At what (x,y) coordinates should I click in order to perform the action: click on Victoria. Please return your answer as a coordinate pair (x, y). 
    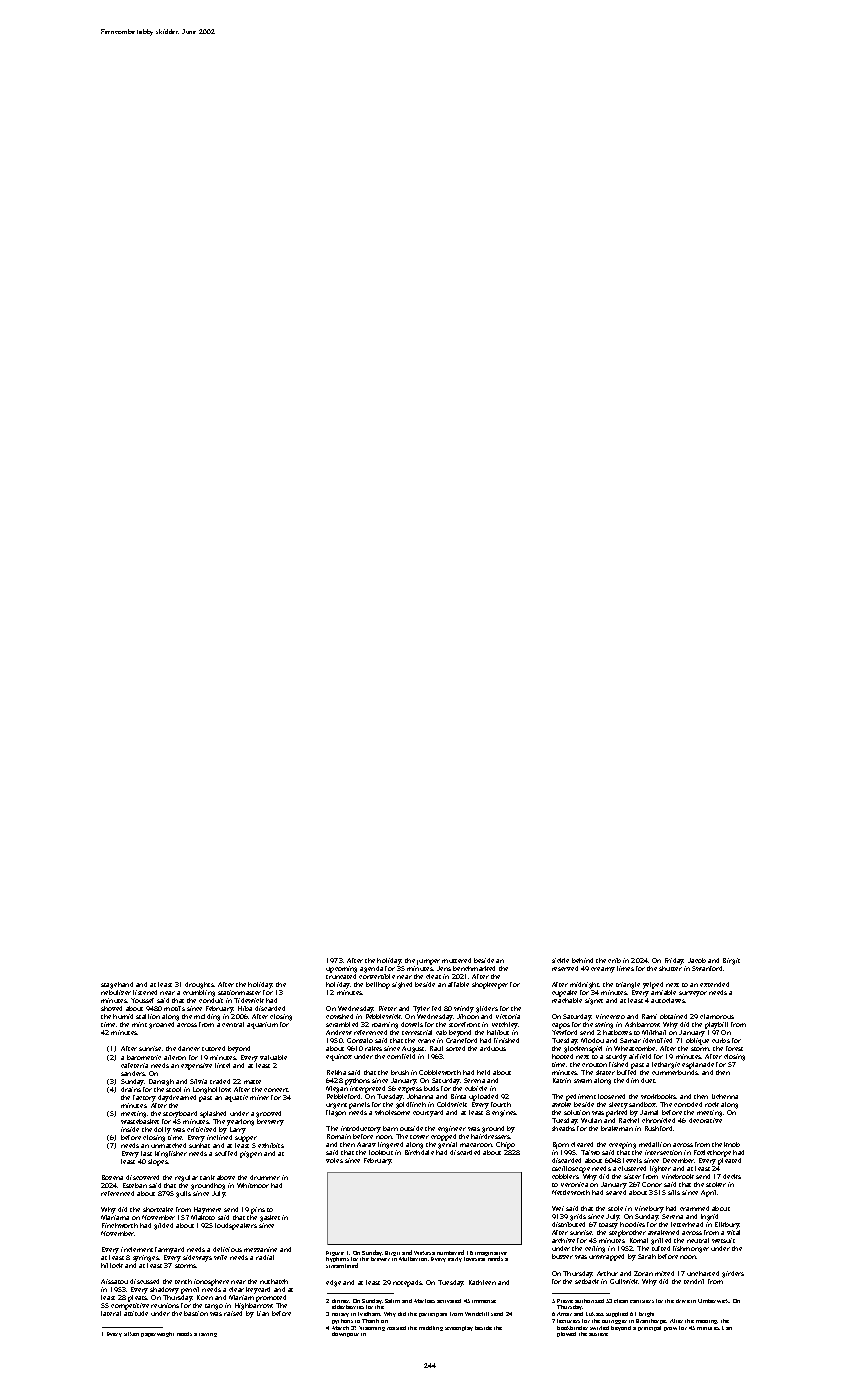
    Looking at the image, I should click on (508, 1016).
